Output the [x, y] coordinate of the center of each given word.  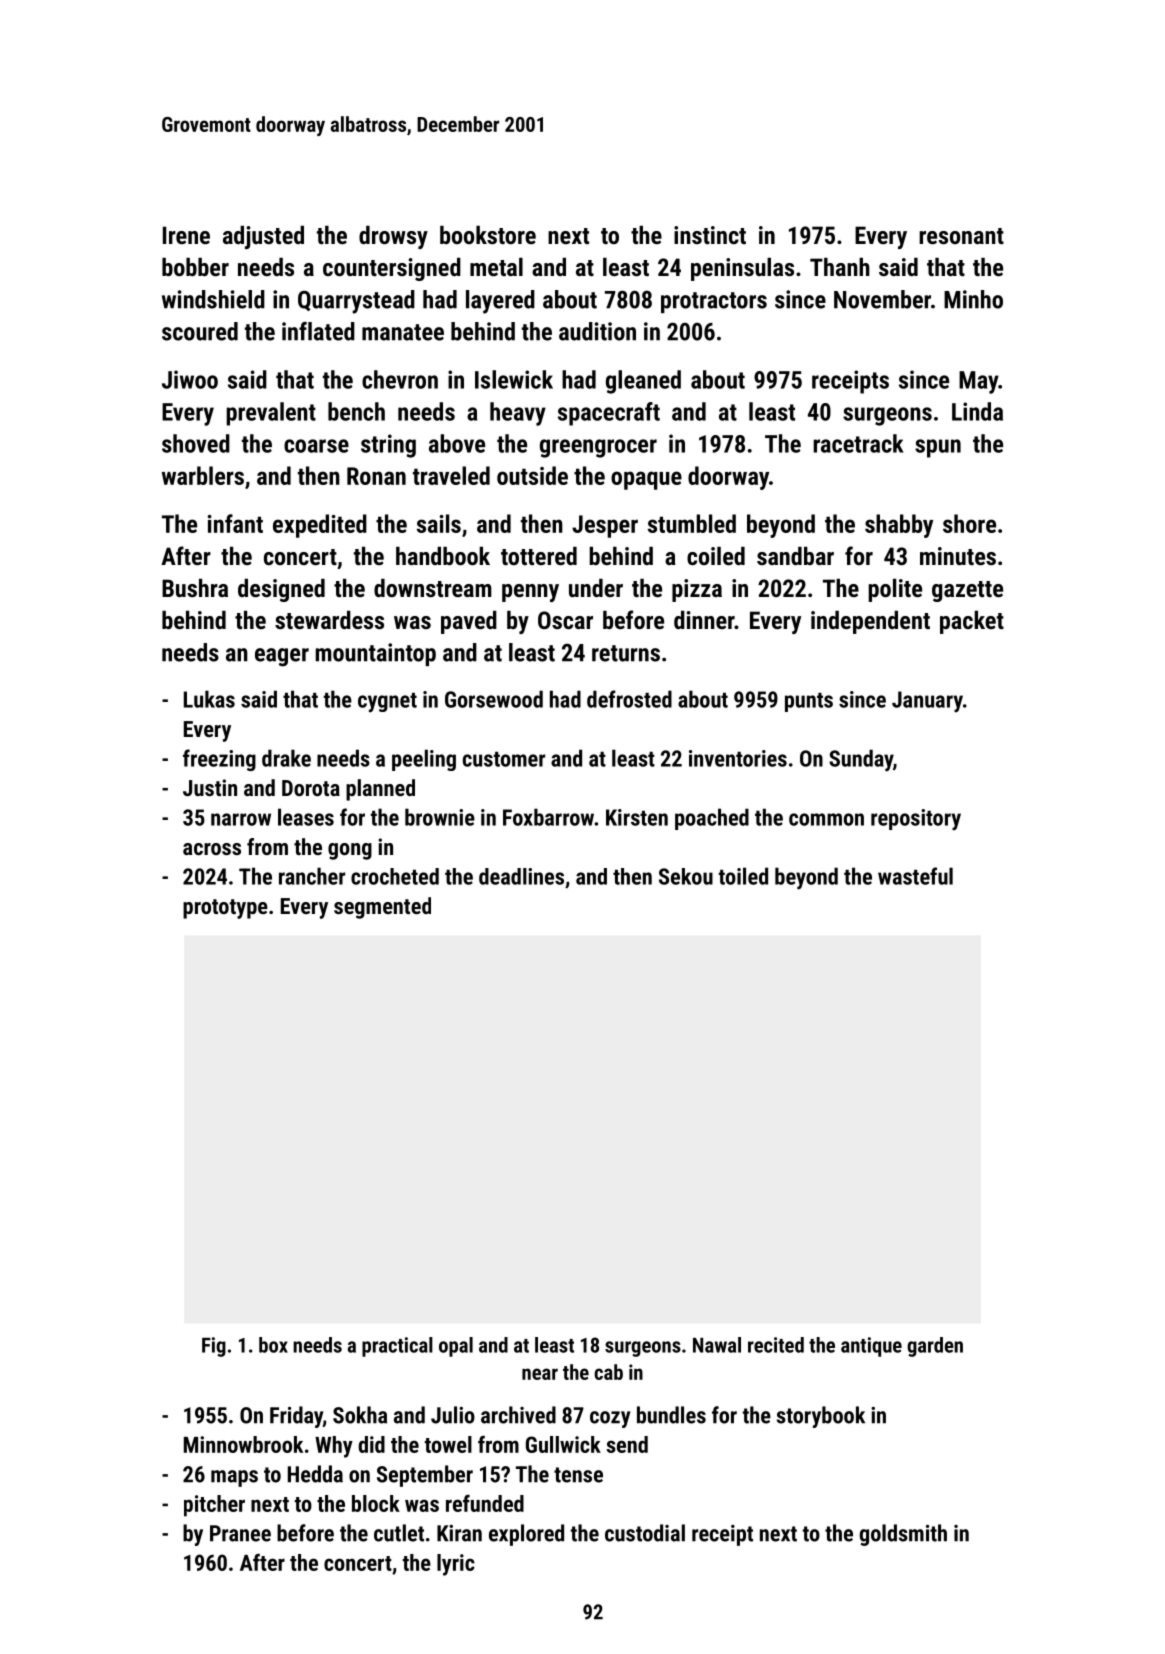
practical [397, 1347]
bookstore [488, 234]
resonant [961, 236]
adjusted [263, 237]
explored [526, 1535]
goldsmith [903, 1535]
